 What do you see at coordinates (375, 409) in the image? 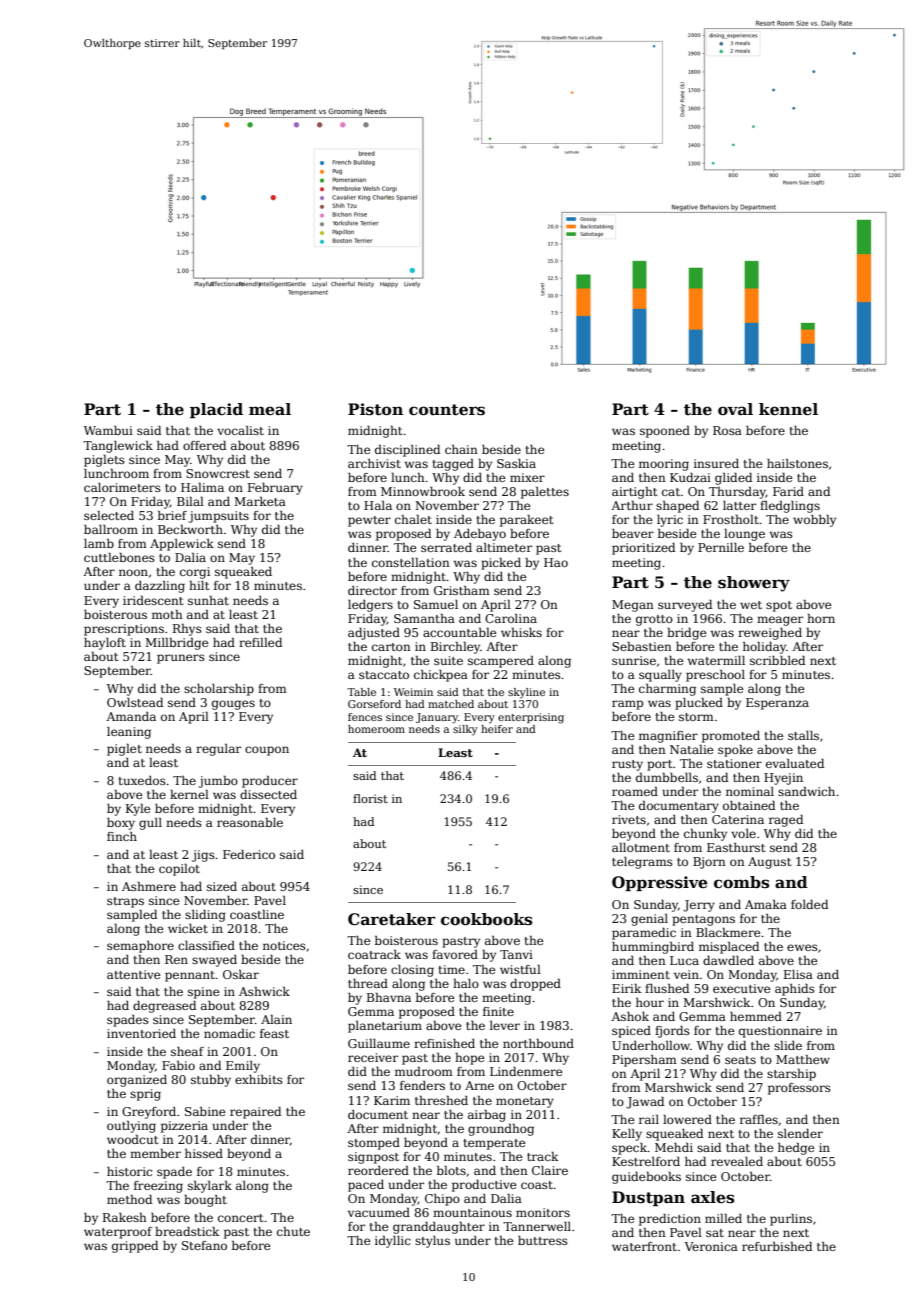
I see `Piston` at bounding box center [375, 409].
